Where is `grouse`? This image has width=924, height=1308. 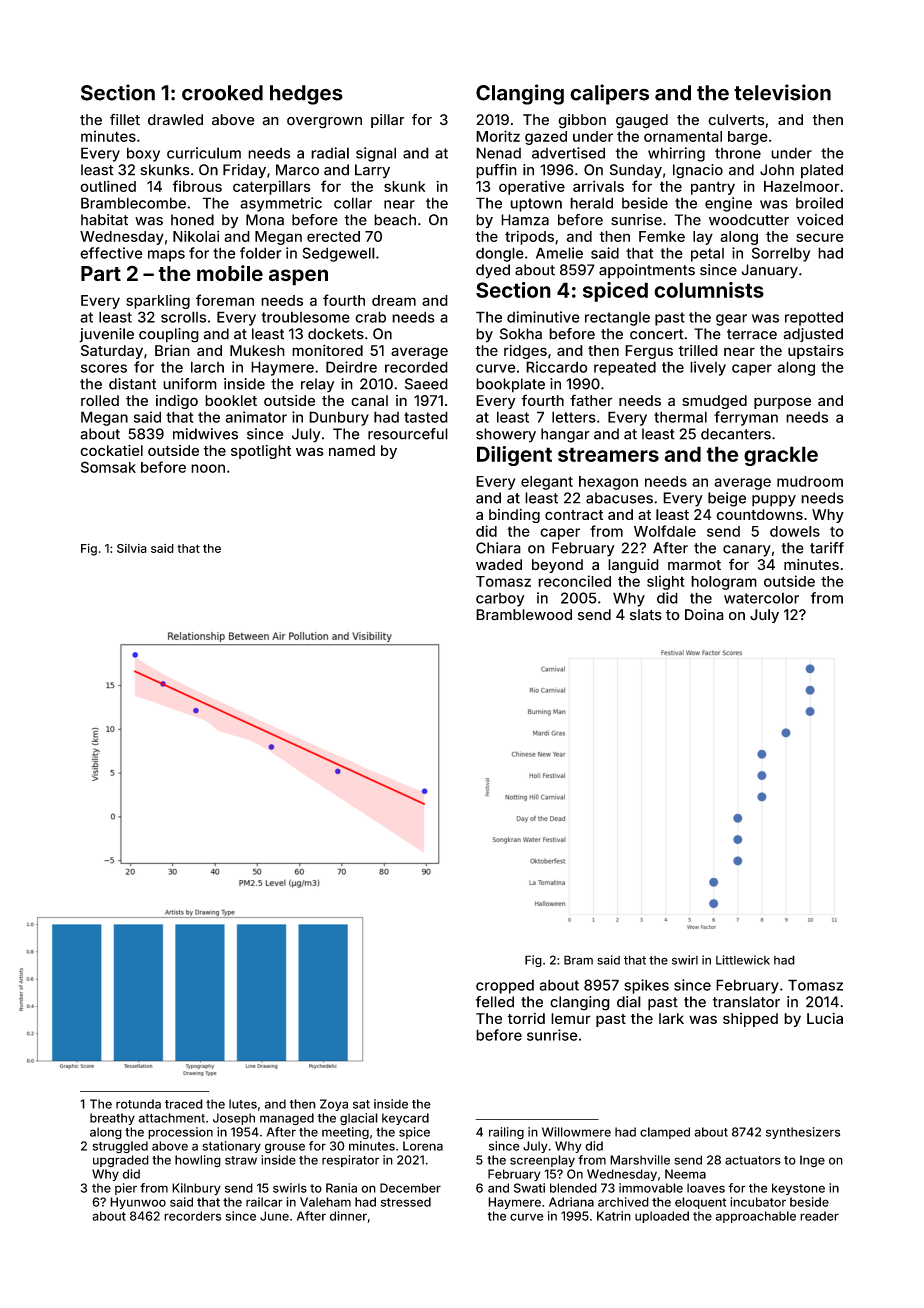 grouse is located at coordinates (285, 1148).
